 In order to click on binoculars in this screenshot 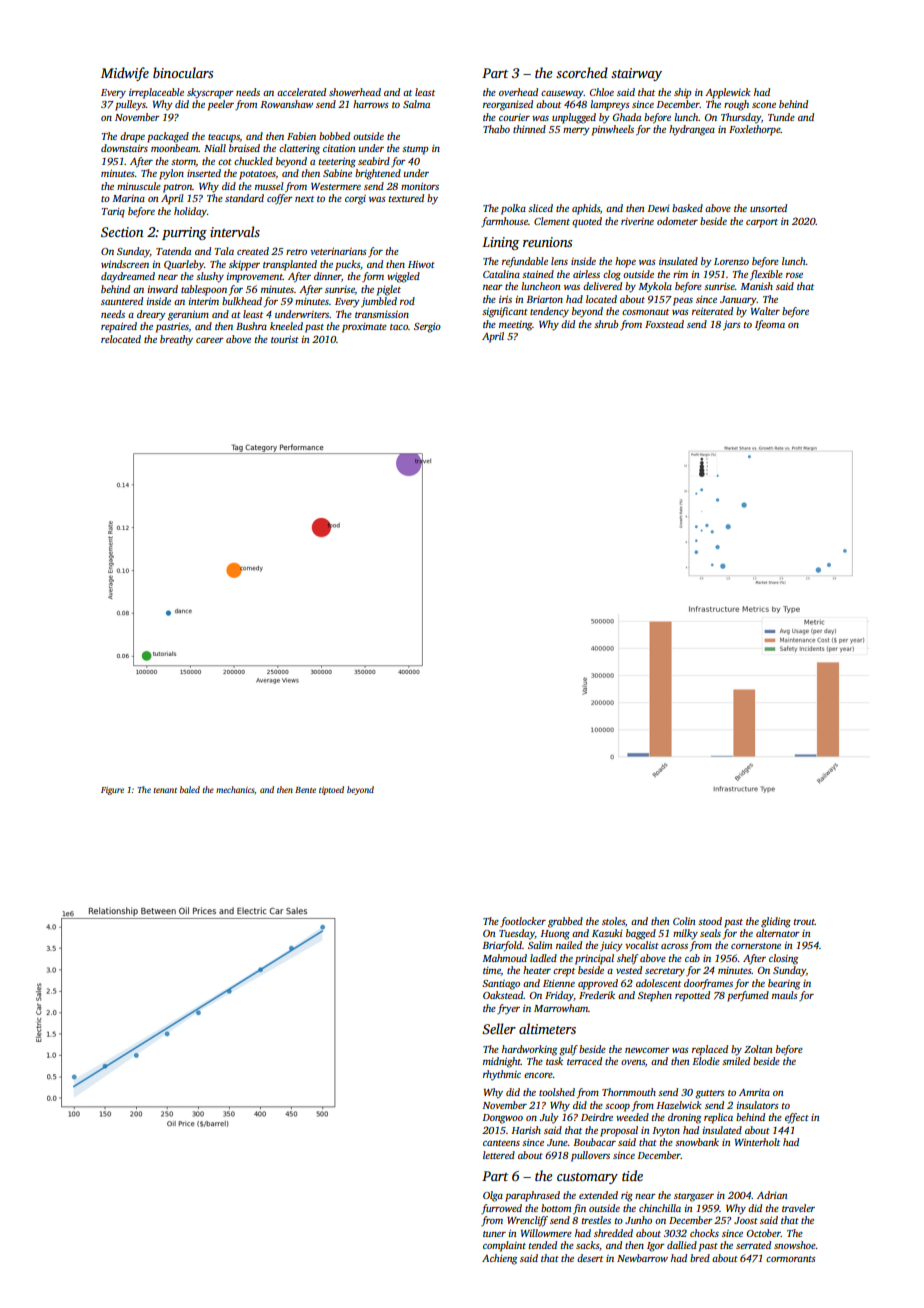, I will do `click(183, 72)`.
